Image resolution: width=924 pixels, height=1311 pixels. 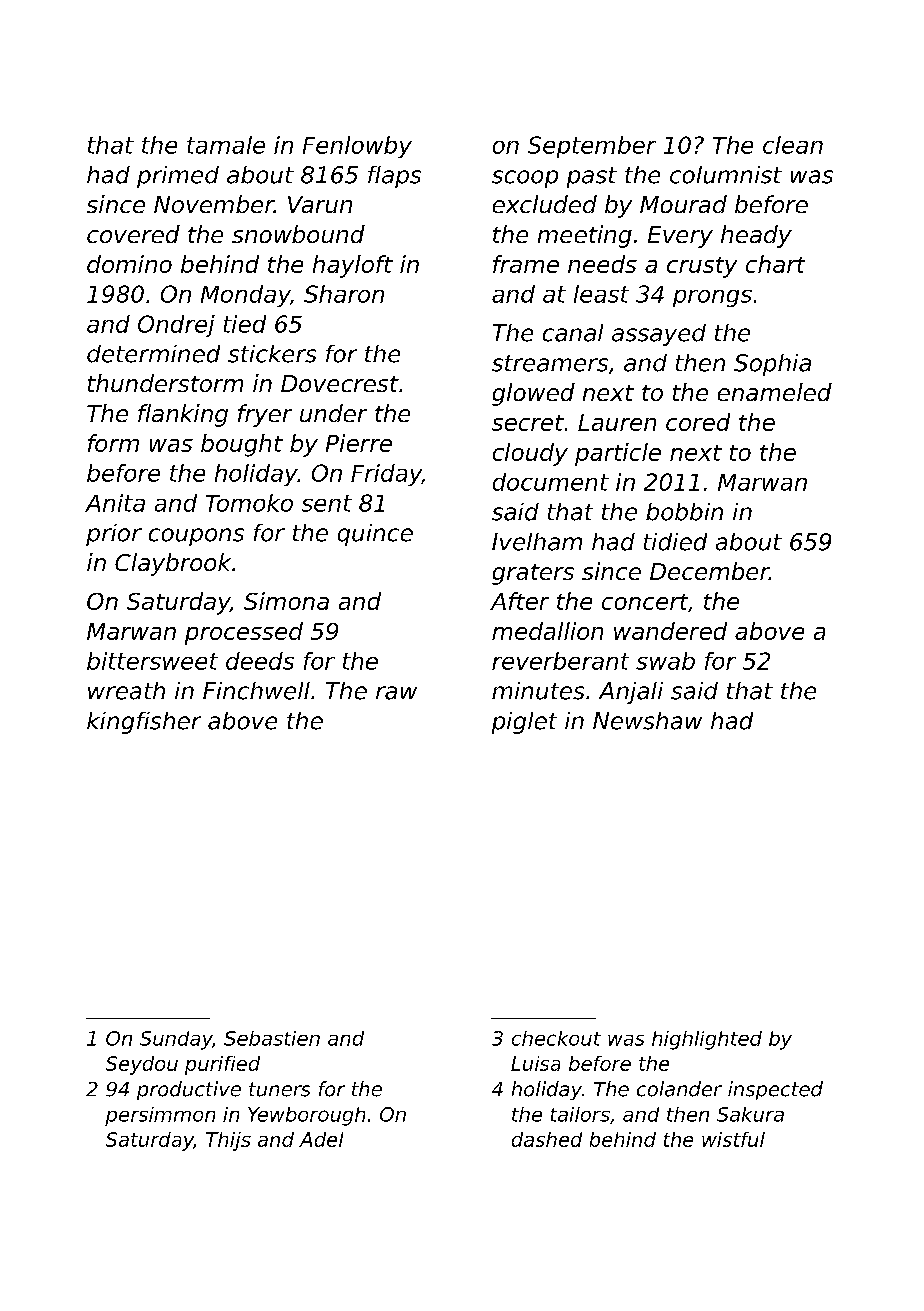 I want to click on piglet, so click(x=524, y=723).
